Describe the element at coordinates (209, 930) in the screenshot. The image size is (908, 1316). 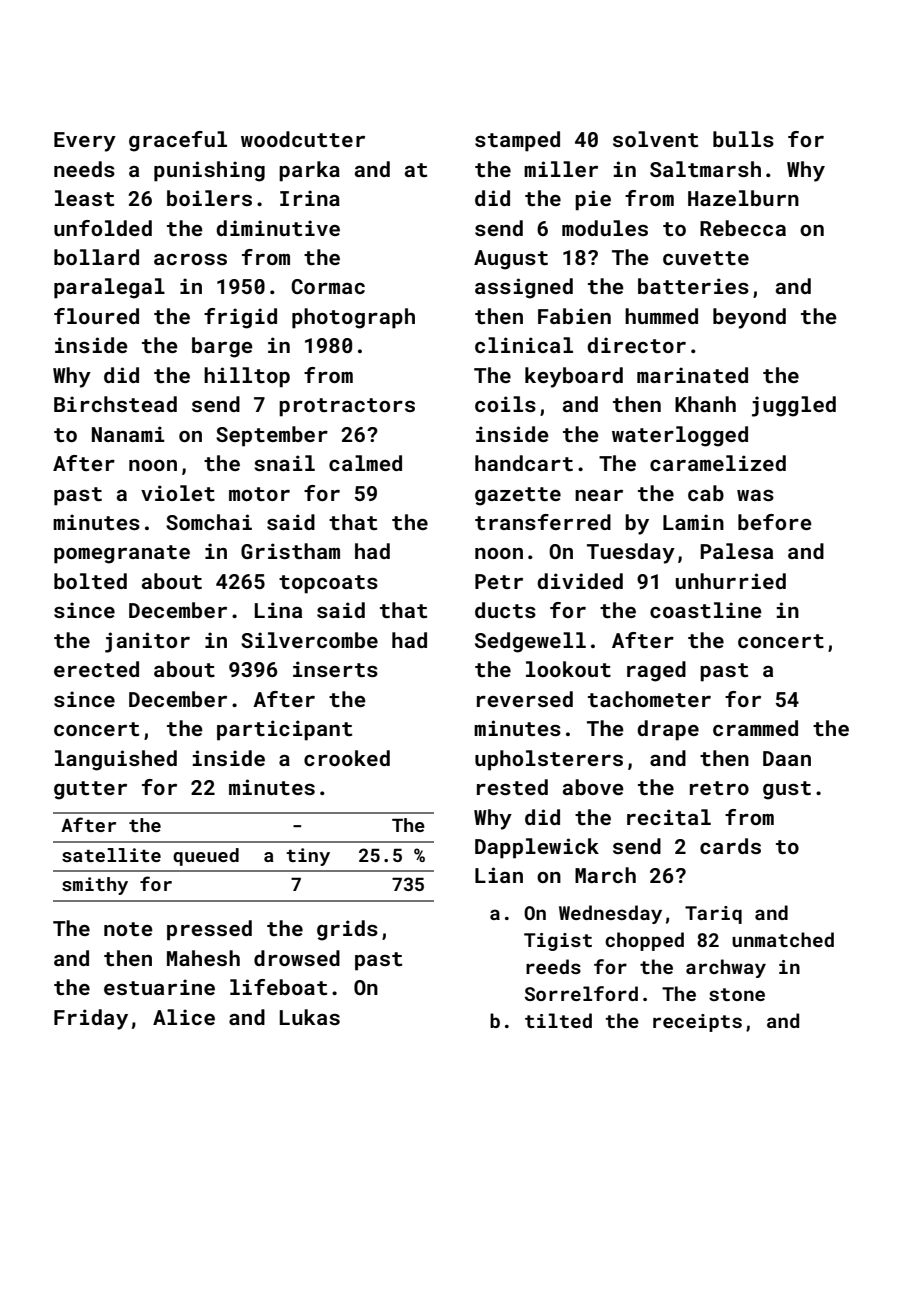
I see `pressed` at that location.
